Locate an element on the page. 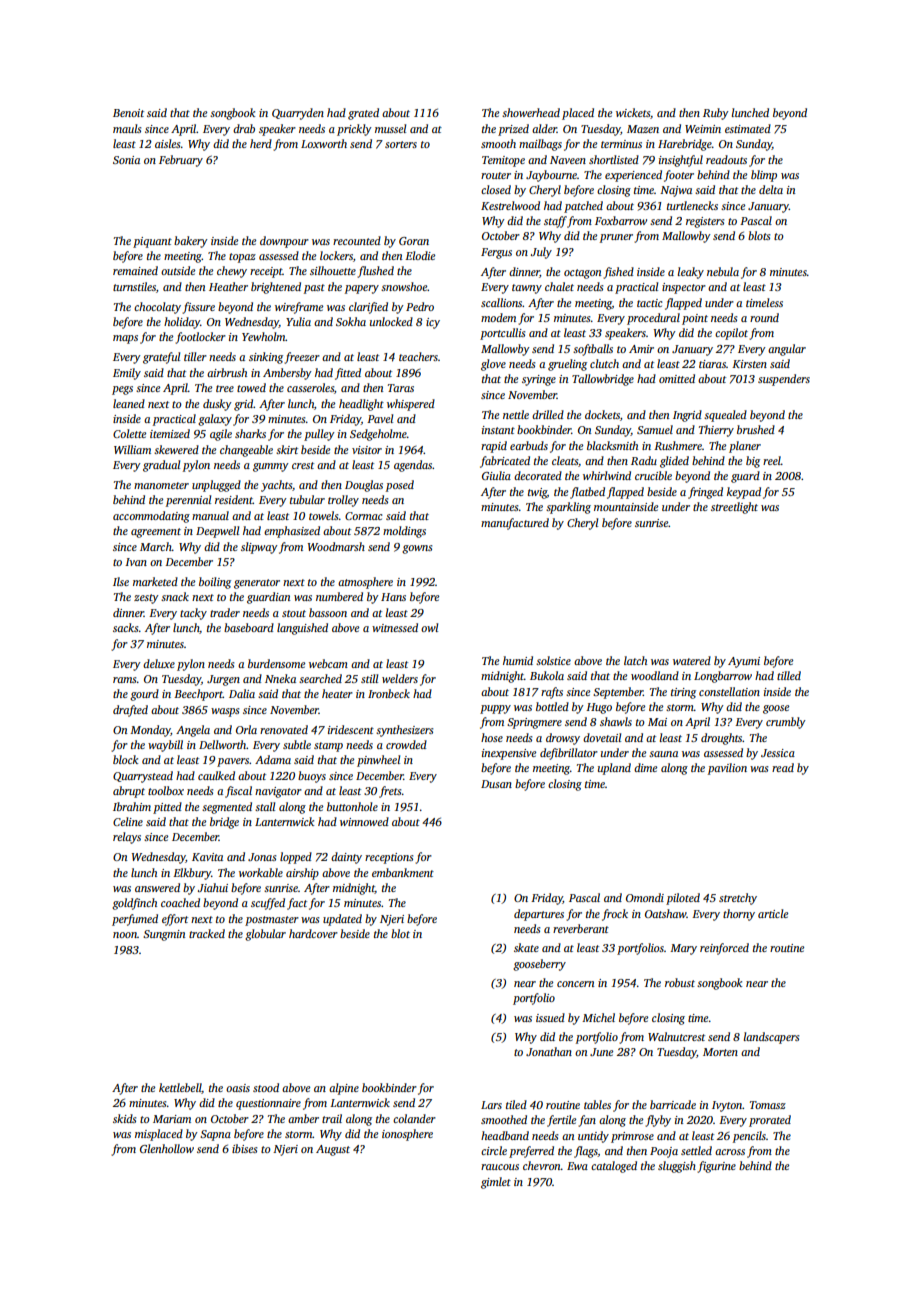  planer is located at coordinates (745, 447).
